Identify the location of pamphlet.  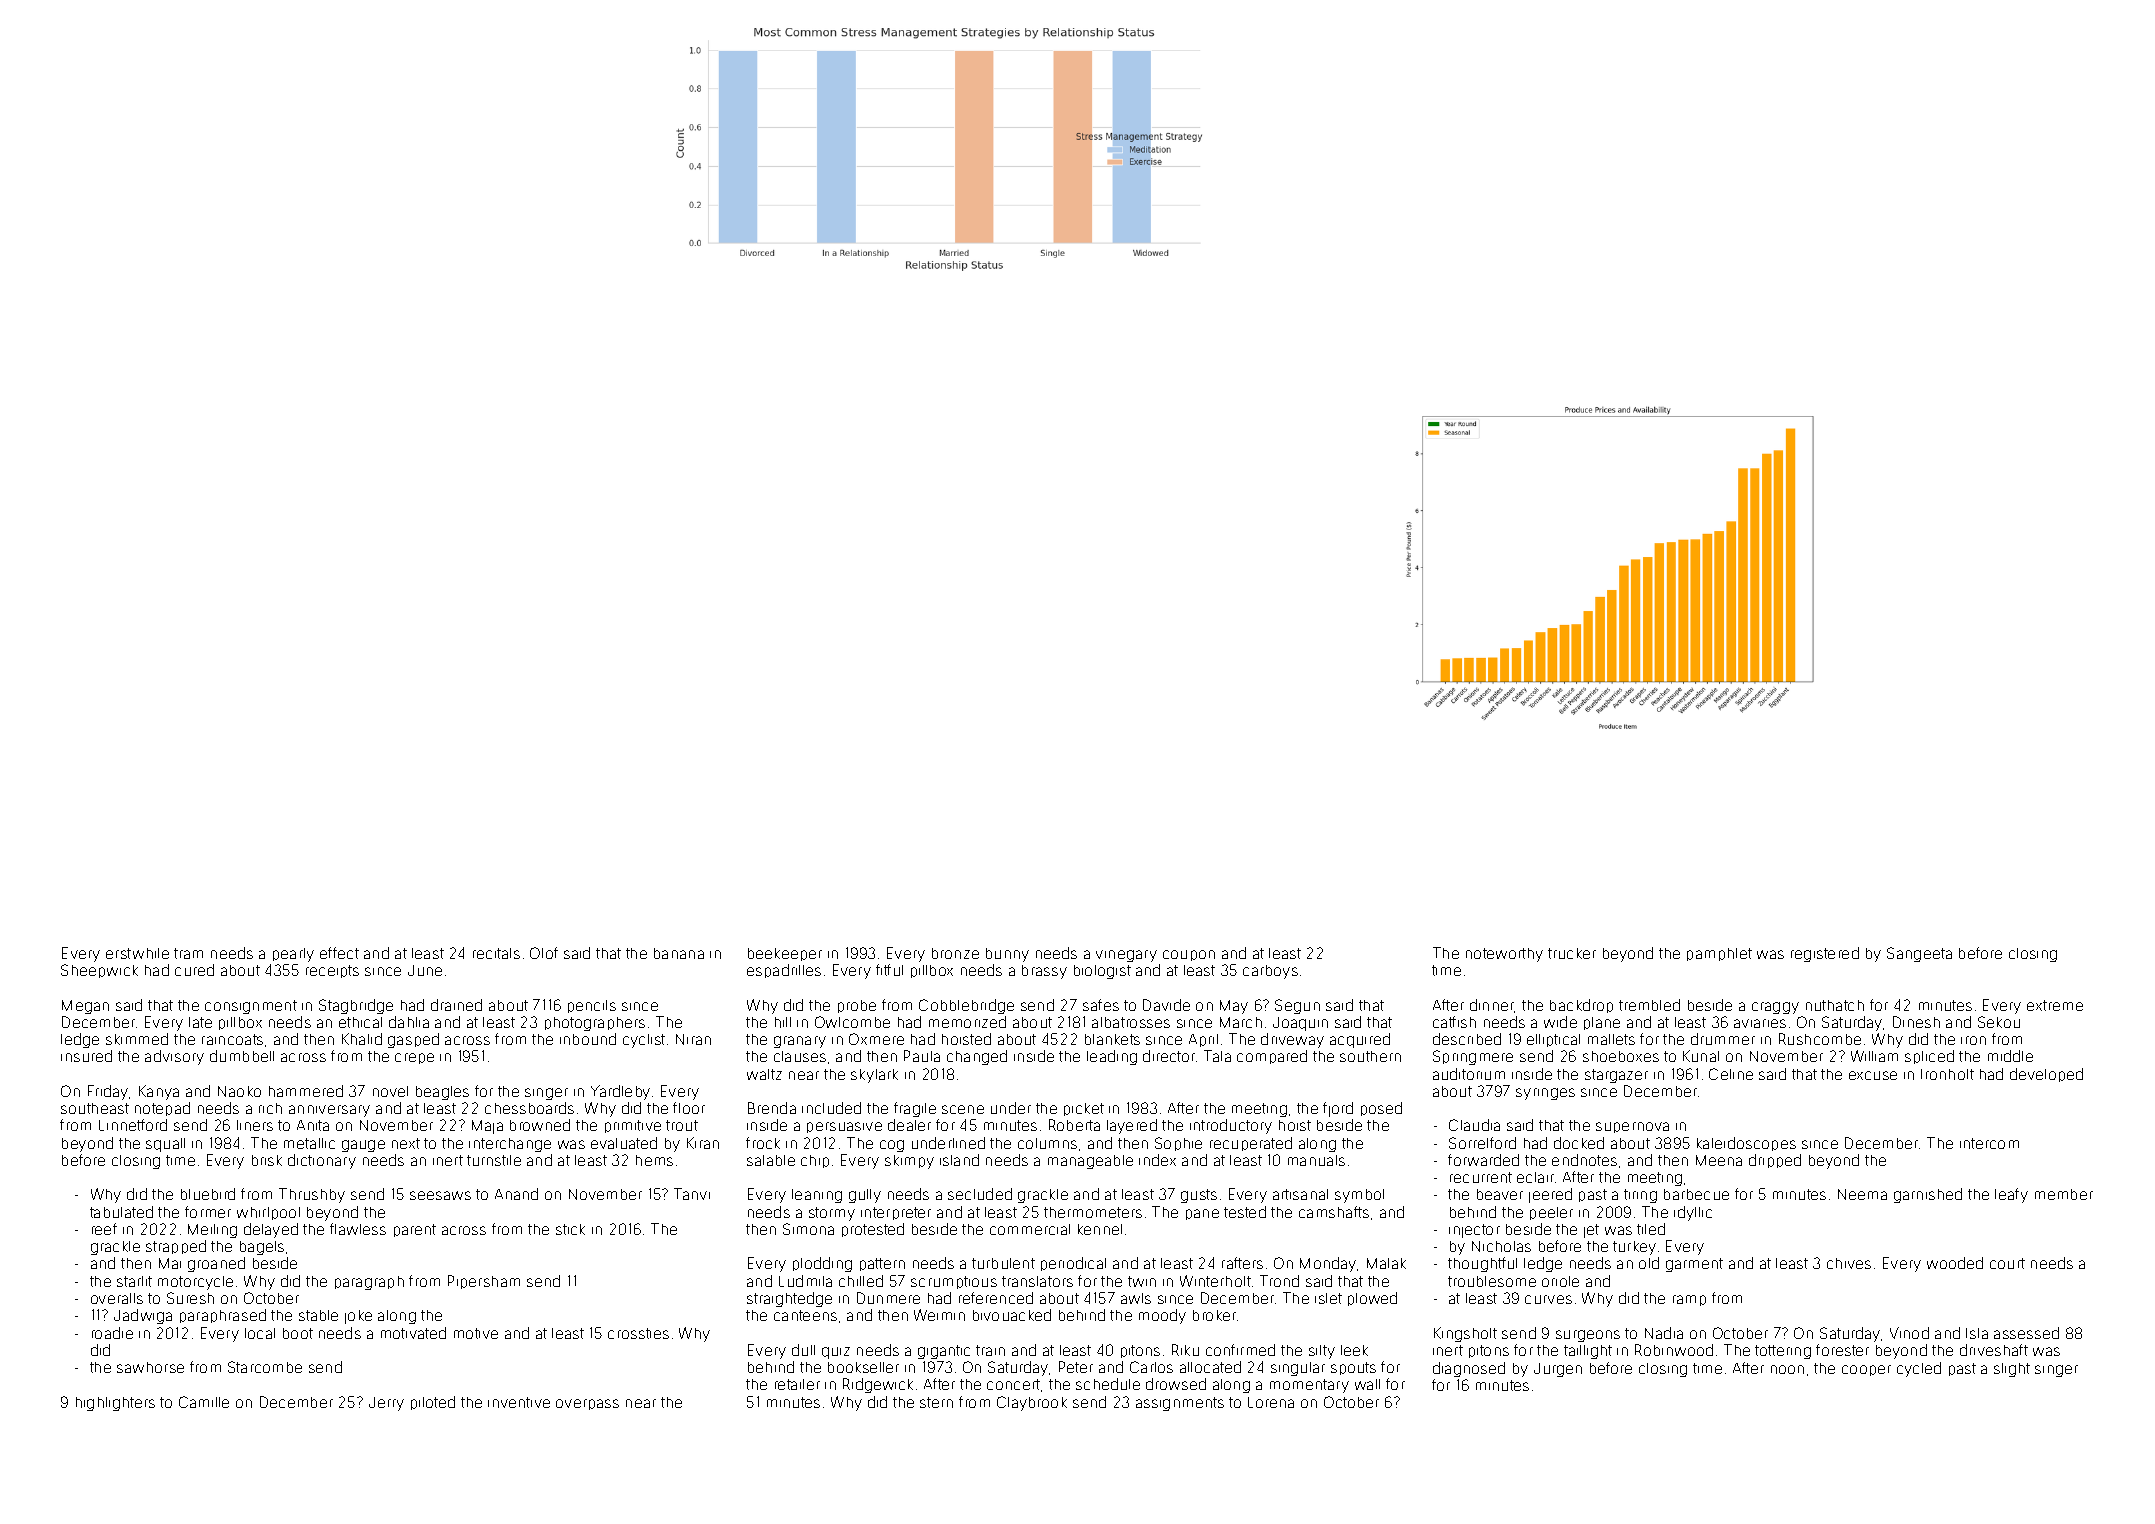
(1719, 954).
